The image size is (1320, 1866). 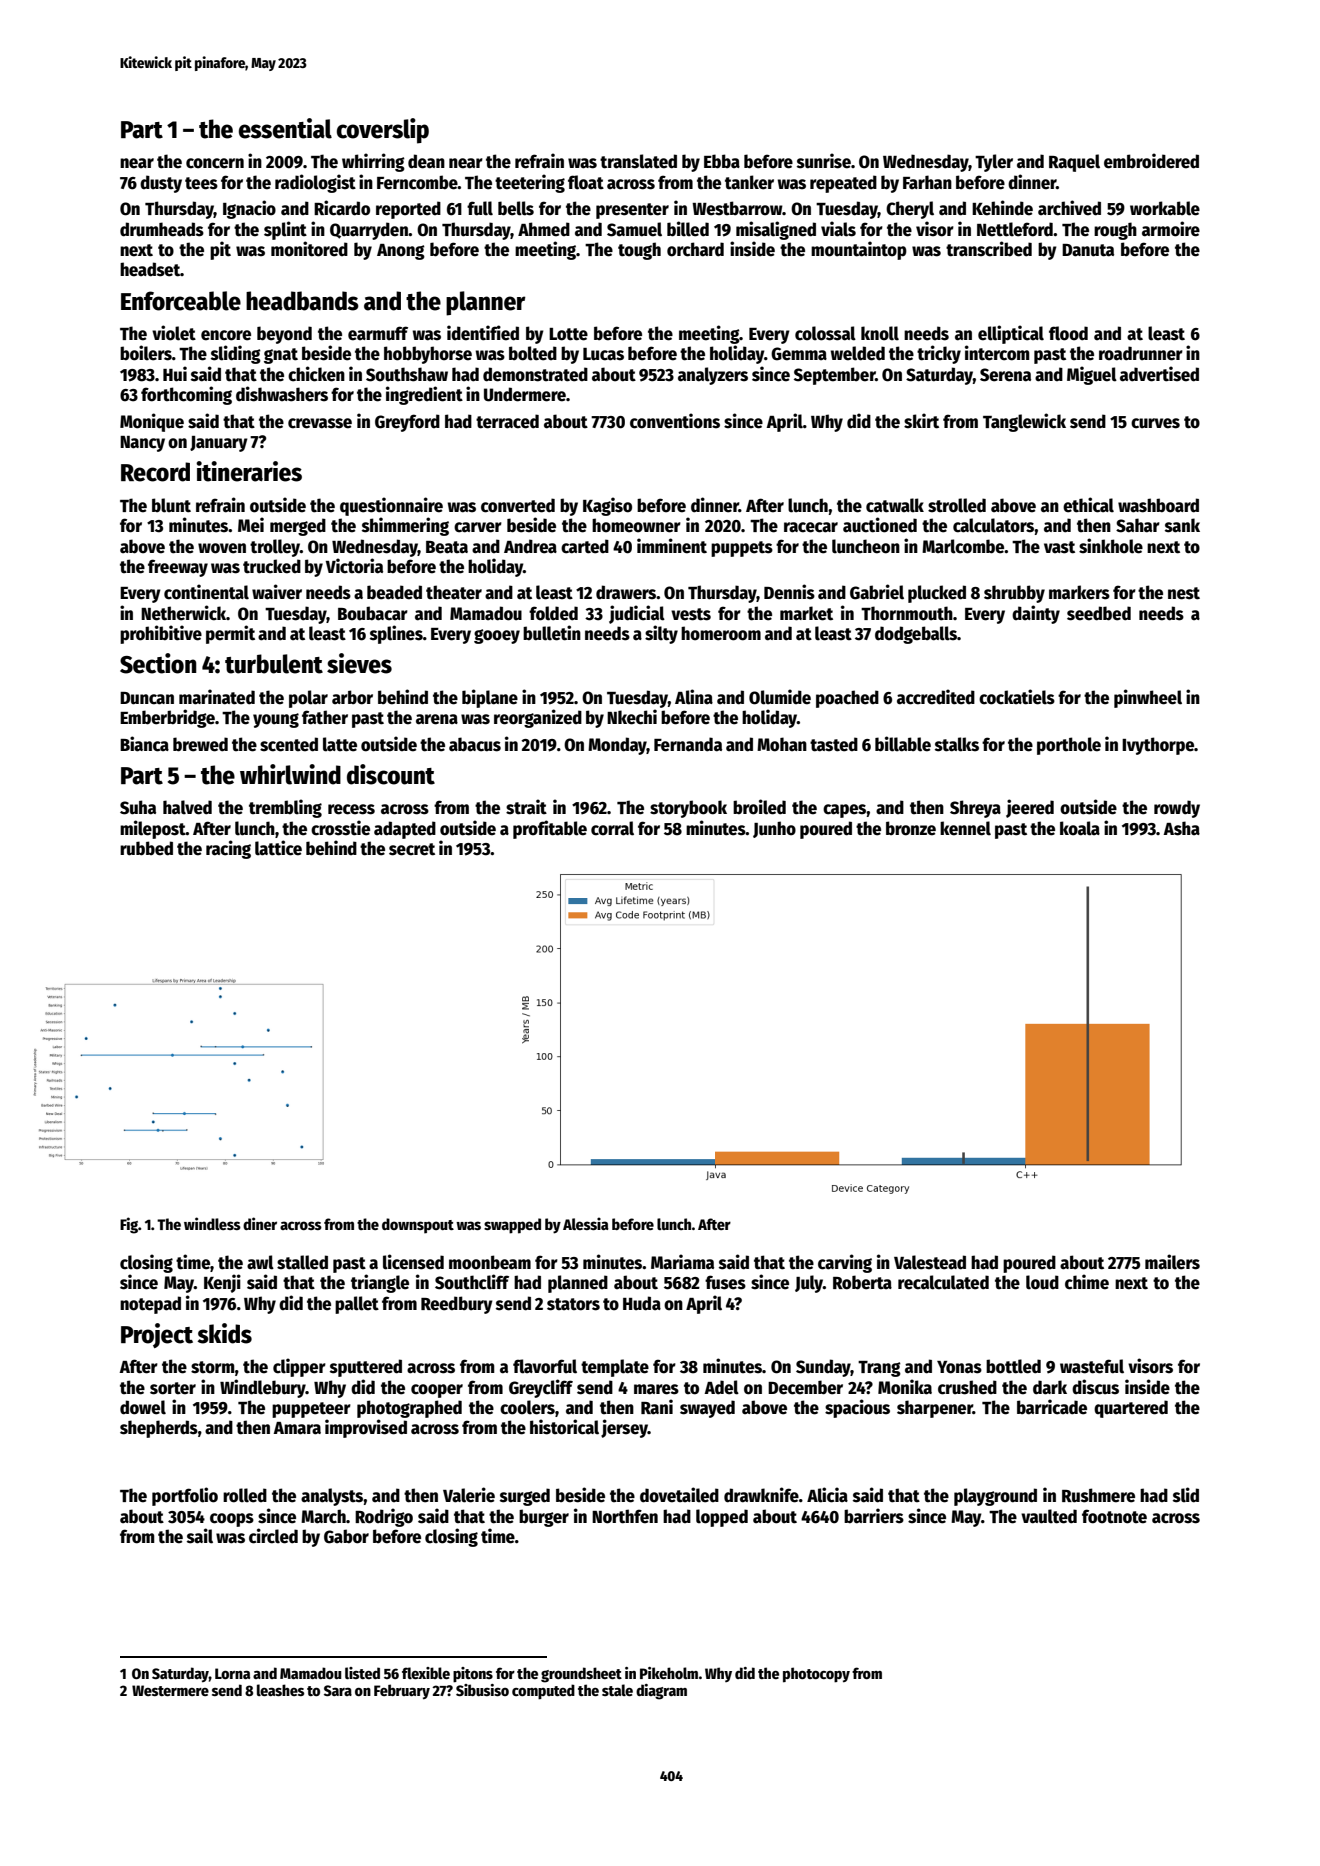 What do you see at coordinates (1141, 353) in the screenshot?
I see `roadrunner` at bounding box center [1141, 353].
